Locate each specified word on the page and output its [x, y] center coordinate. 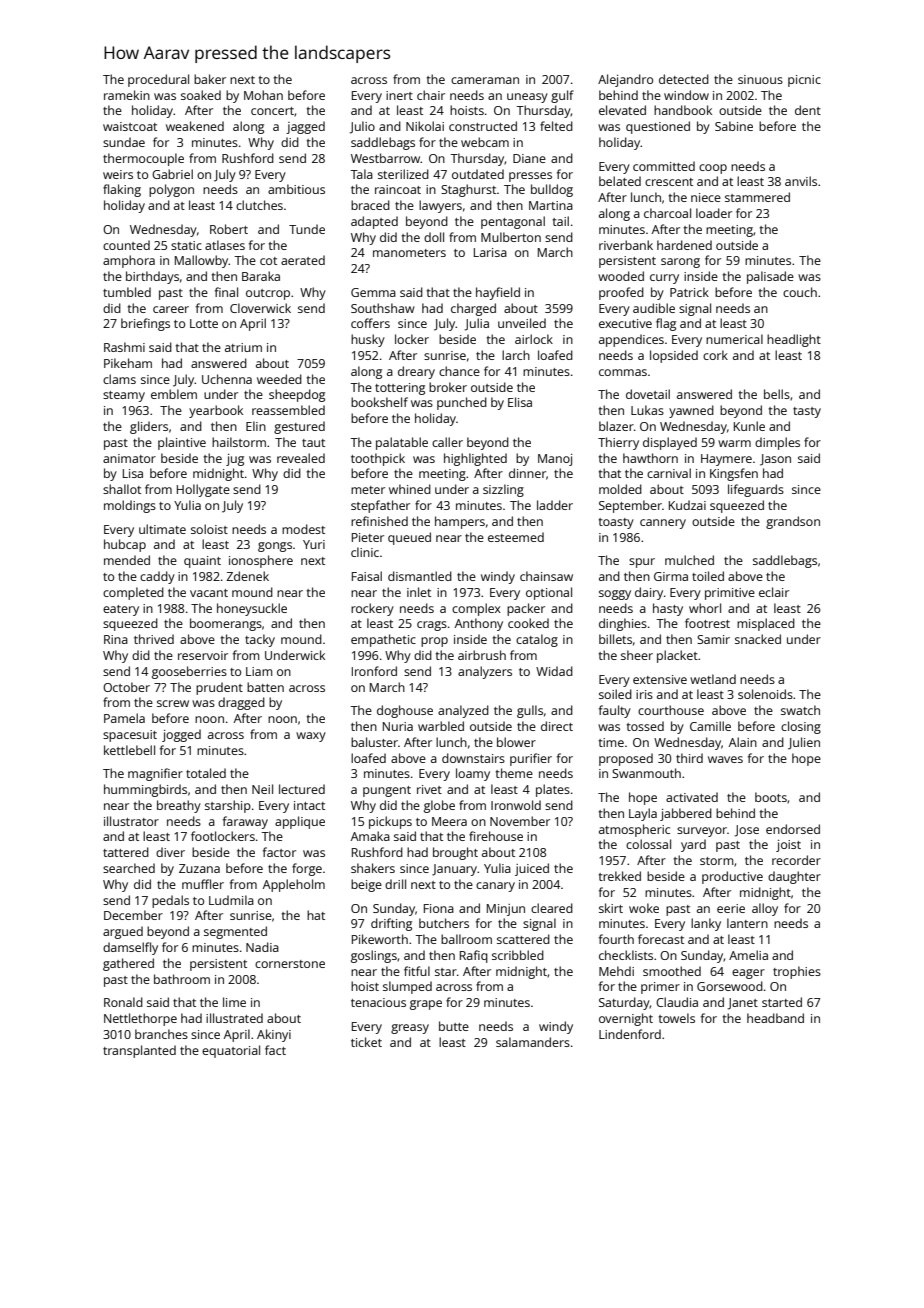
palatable [402, 443]
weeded [279, 379]
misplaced [766, 624]
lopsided [674, 356]
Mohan [263, 95]
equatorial [231, 1051]
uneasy [527, 98]
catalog [537, 640]
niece [706, 197]
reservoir [203, 655]
